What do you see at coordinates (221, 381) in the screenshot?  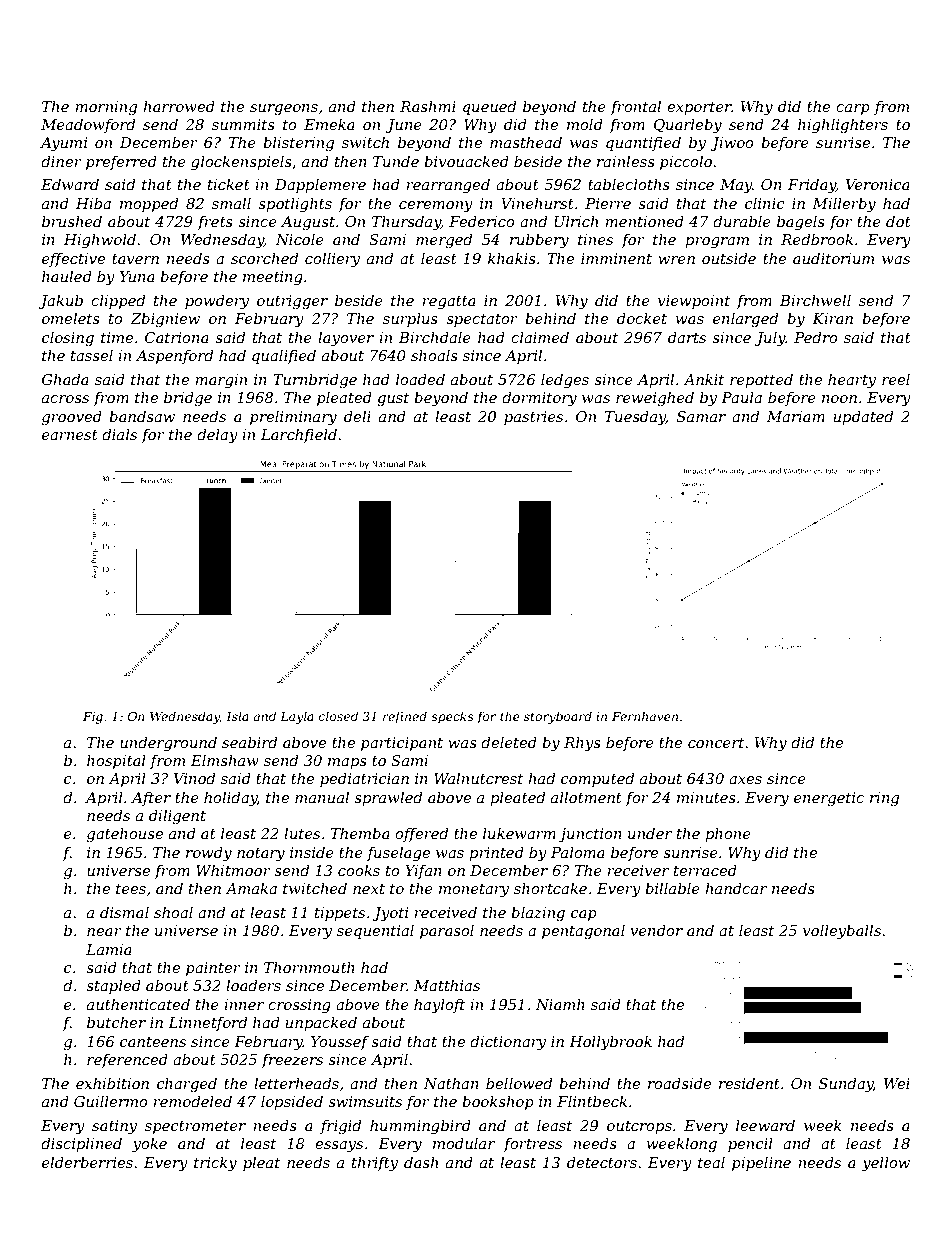 I see `margin` at bounding box center [221, 381].
